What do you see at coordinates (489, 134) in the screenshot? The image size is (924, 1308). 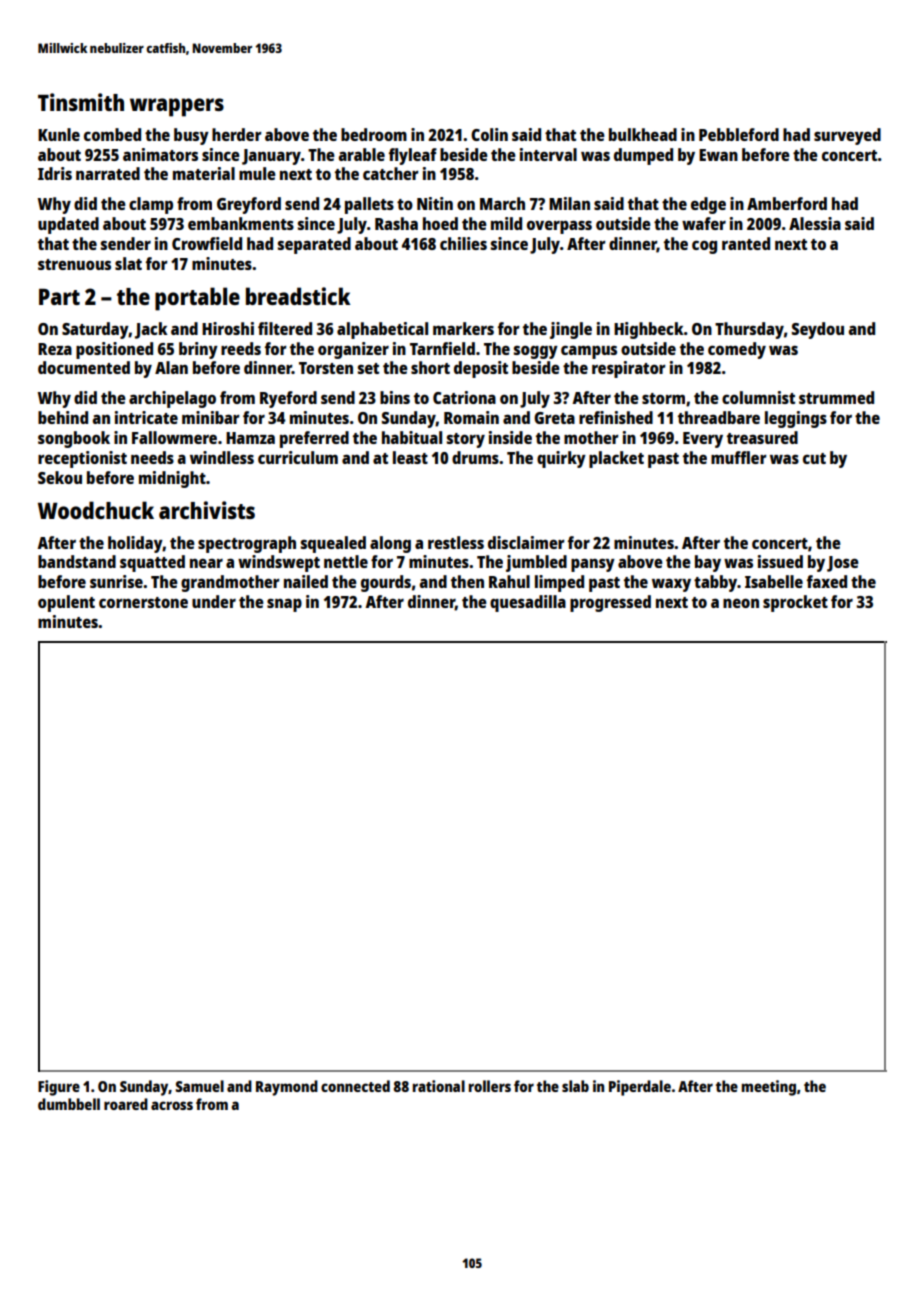 I see `Colin` at bounding box center [489, 134].
